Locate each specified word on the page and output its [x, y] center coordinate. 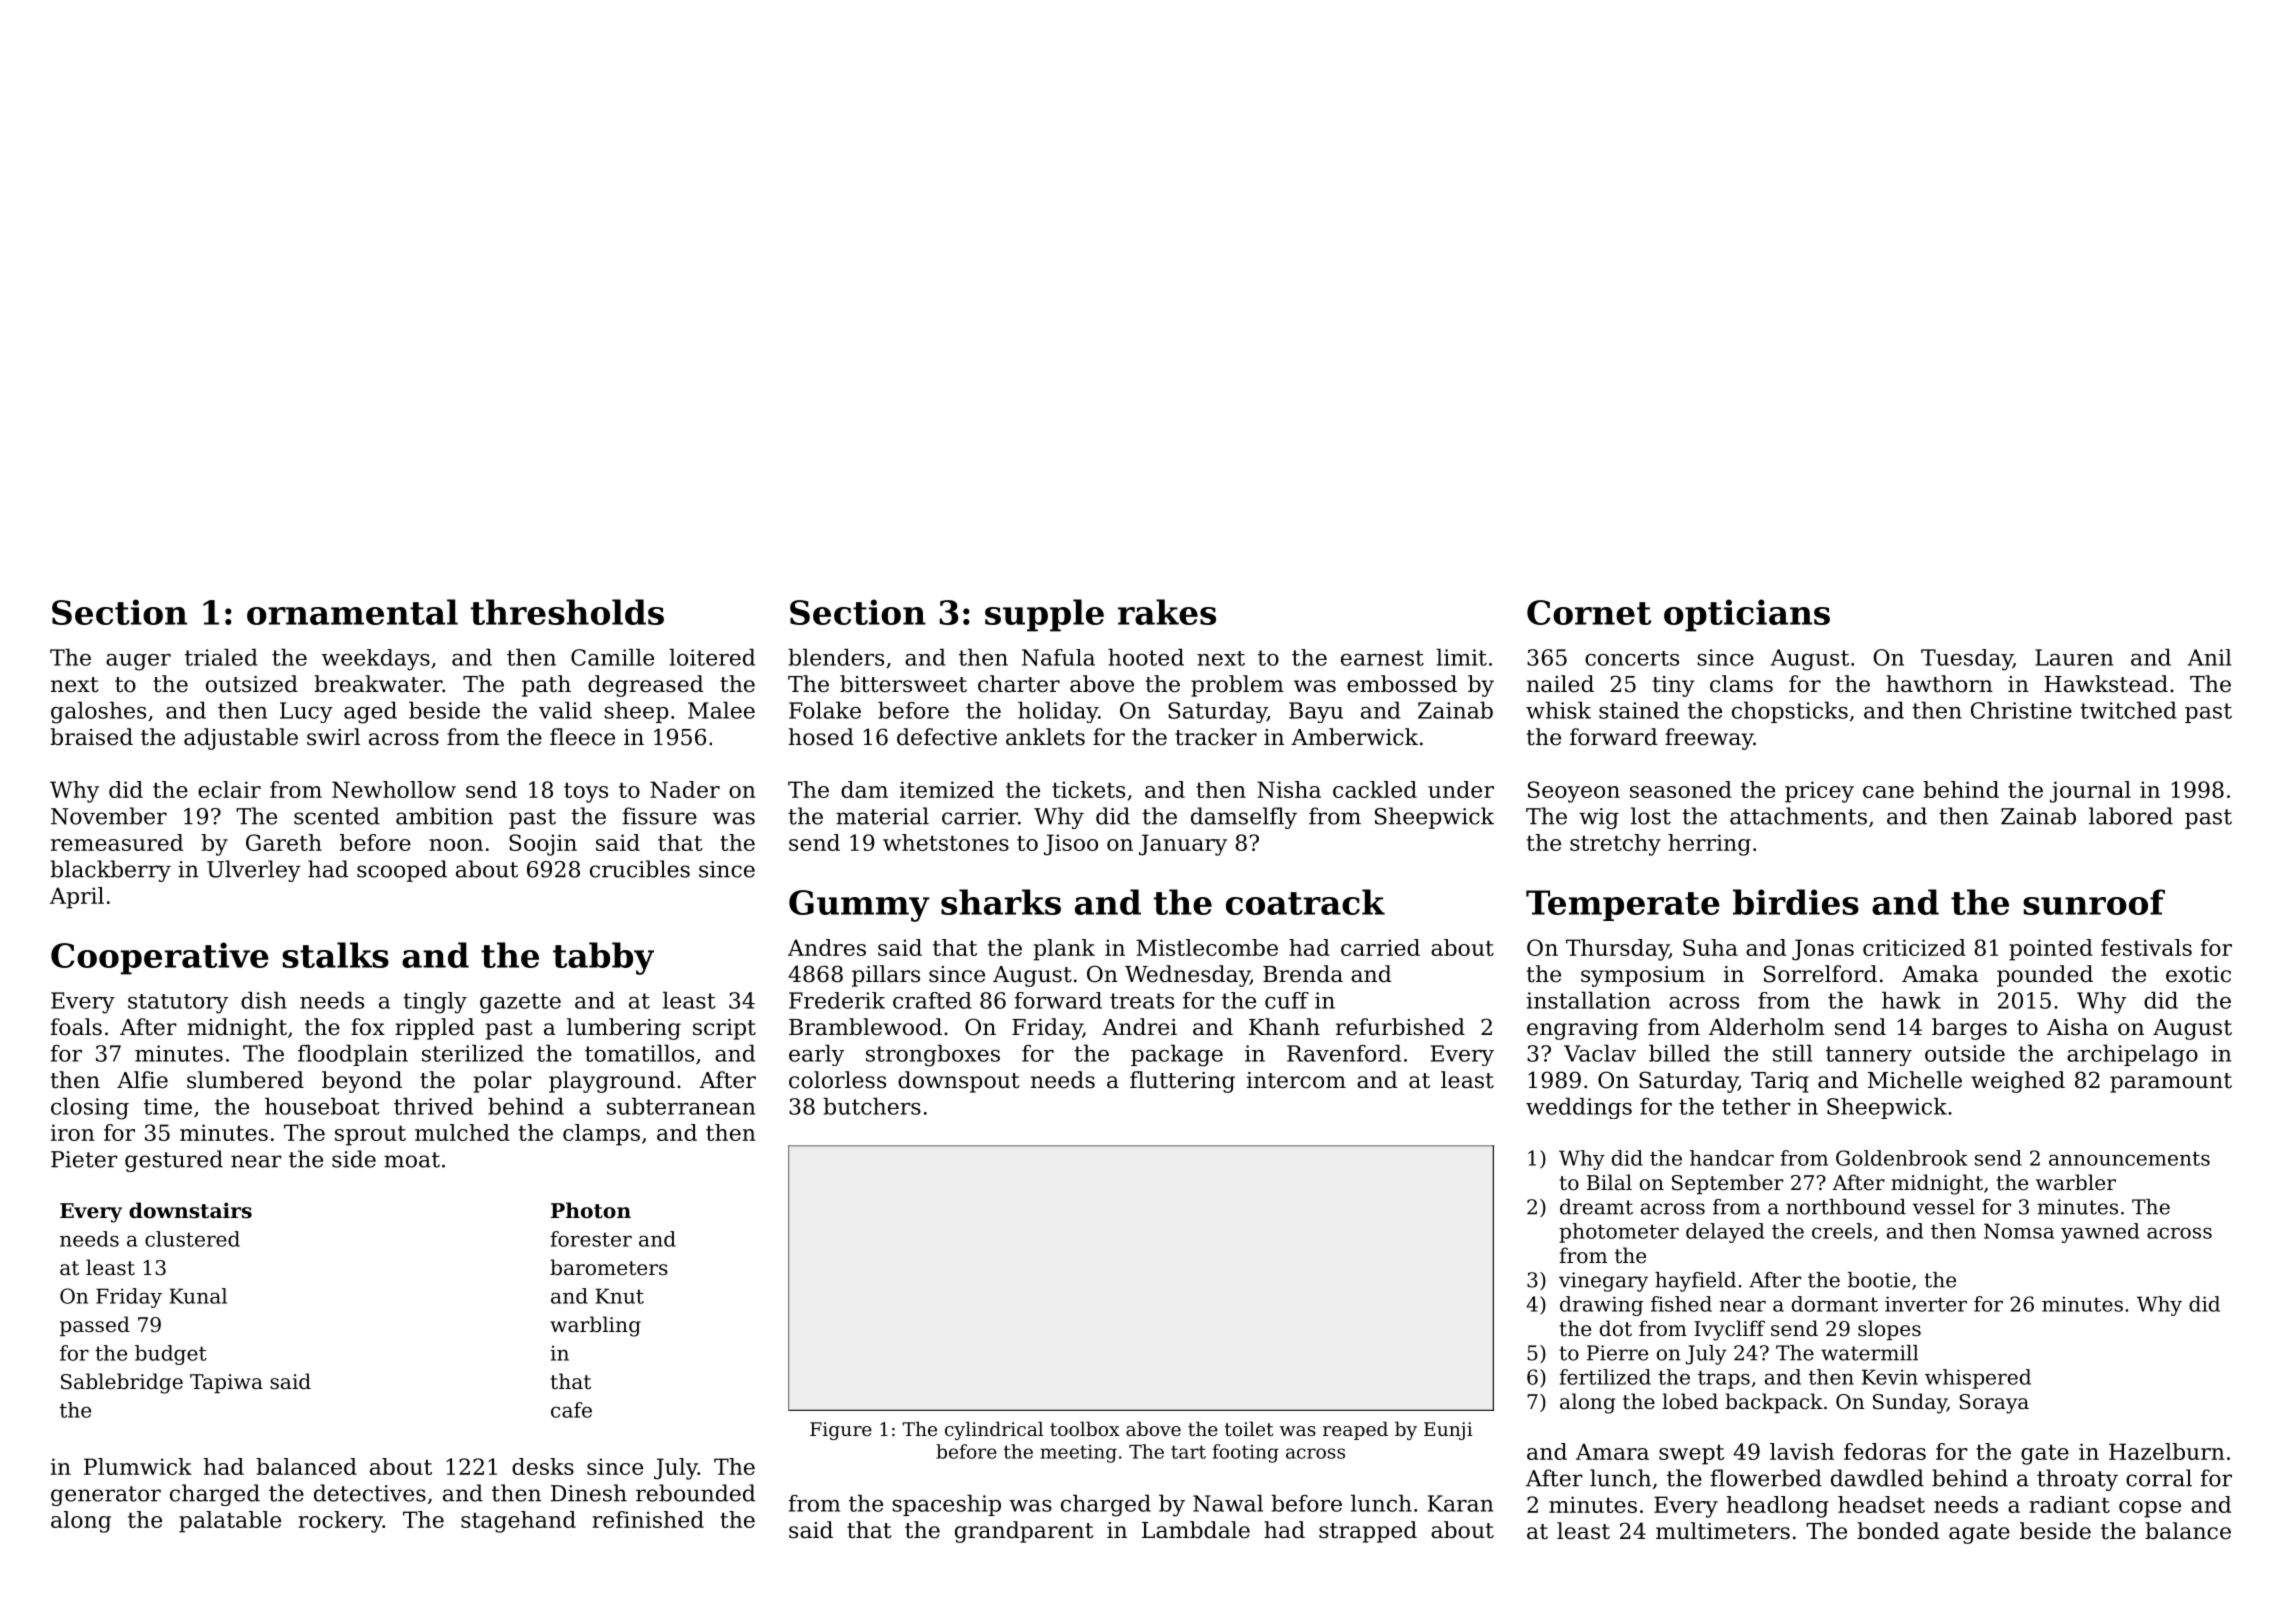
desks [543, 1466]
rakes [1167, 612]
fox [368, 1027]
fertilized [1605, 1377]
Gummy [859, 906]
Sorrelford [1820, 974]
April [77, 898]
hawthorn [1939, 684]
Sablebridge [122, 1383]
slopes [1889, 1330]
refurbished [1400, 1027]
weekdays [376, 660]
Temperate [1623, 905]
